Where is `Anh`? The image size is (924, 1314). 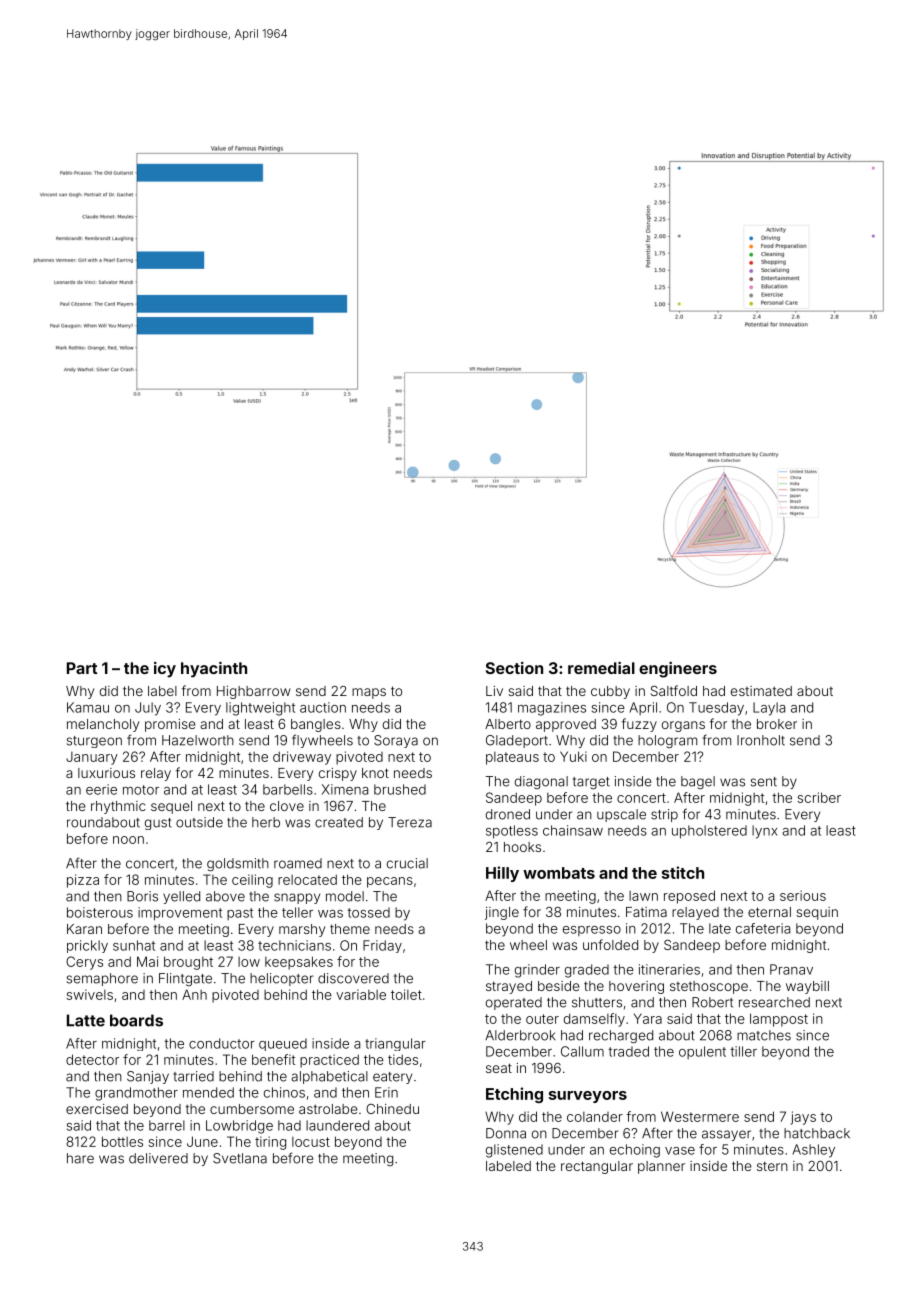 Anh is located at coordinates (194, 994).
